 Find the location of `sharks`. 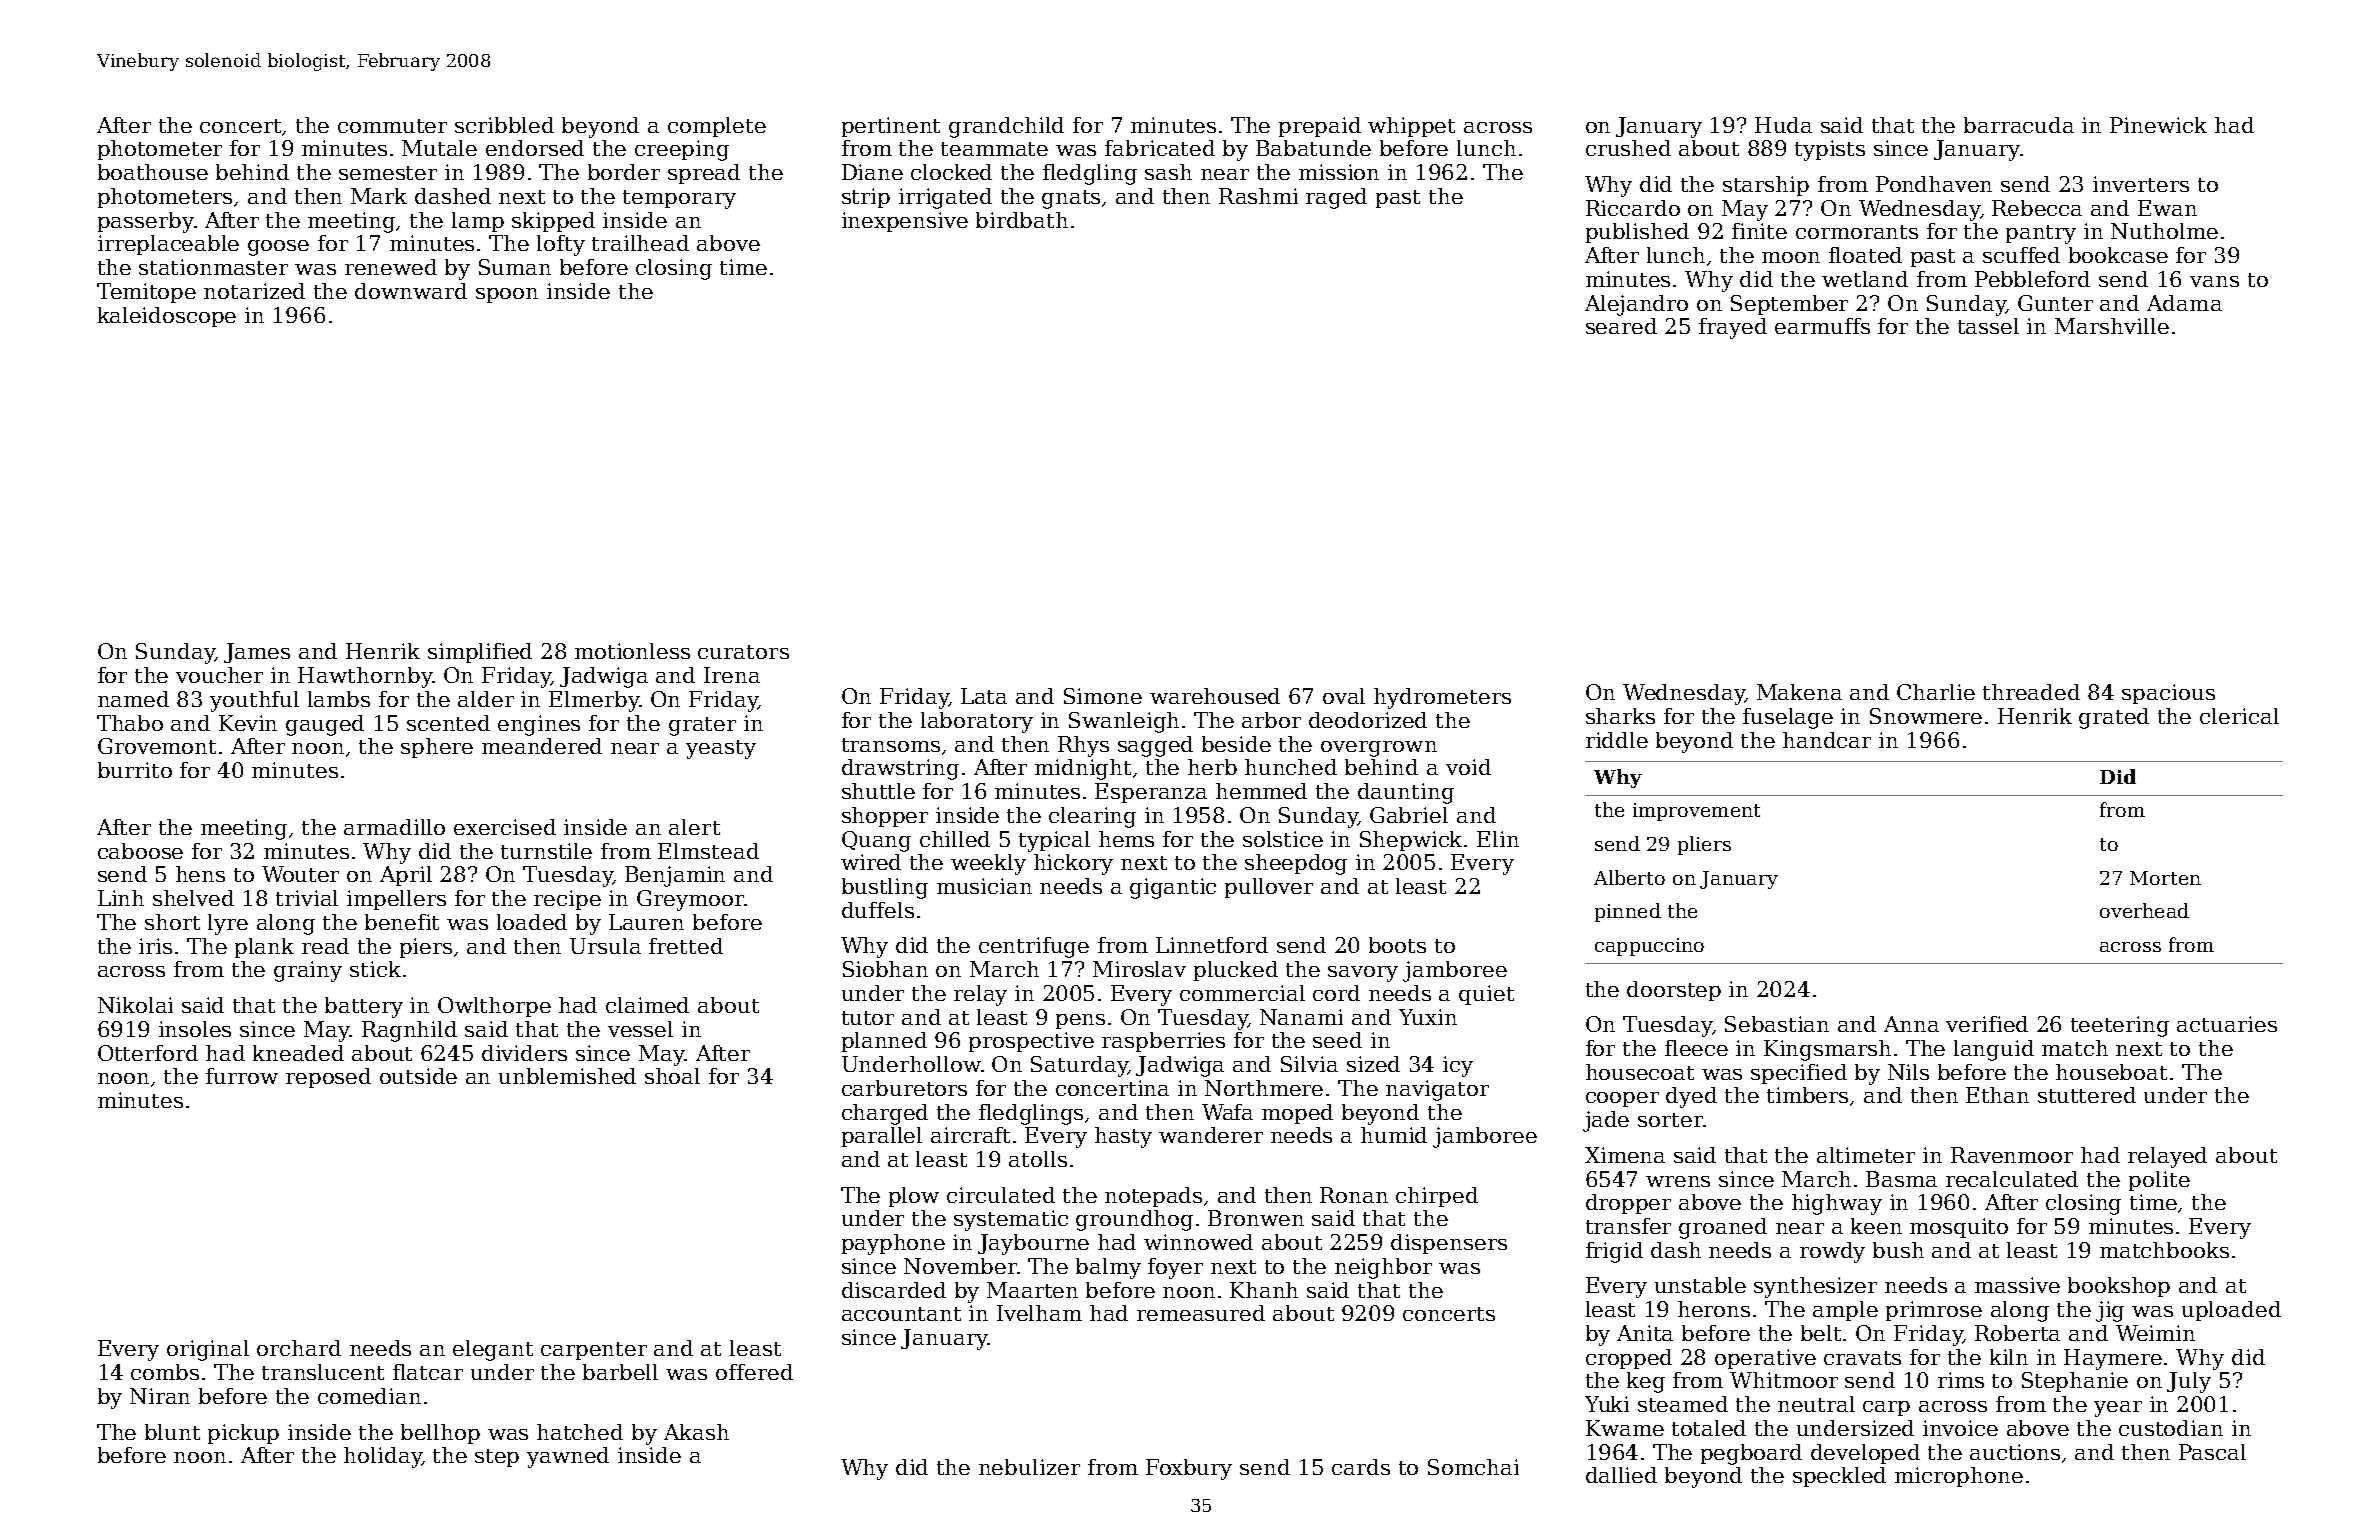

sharks is located at coordinates (1620, 716).
